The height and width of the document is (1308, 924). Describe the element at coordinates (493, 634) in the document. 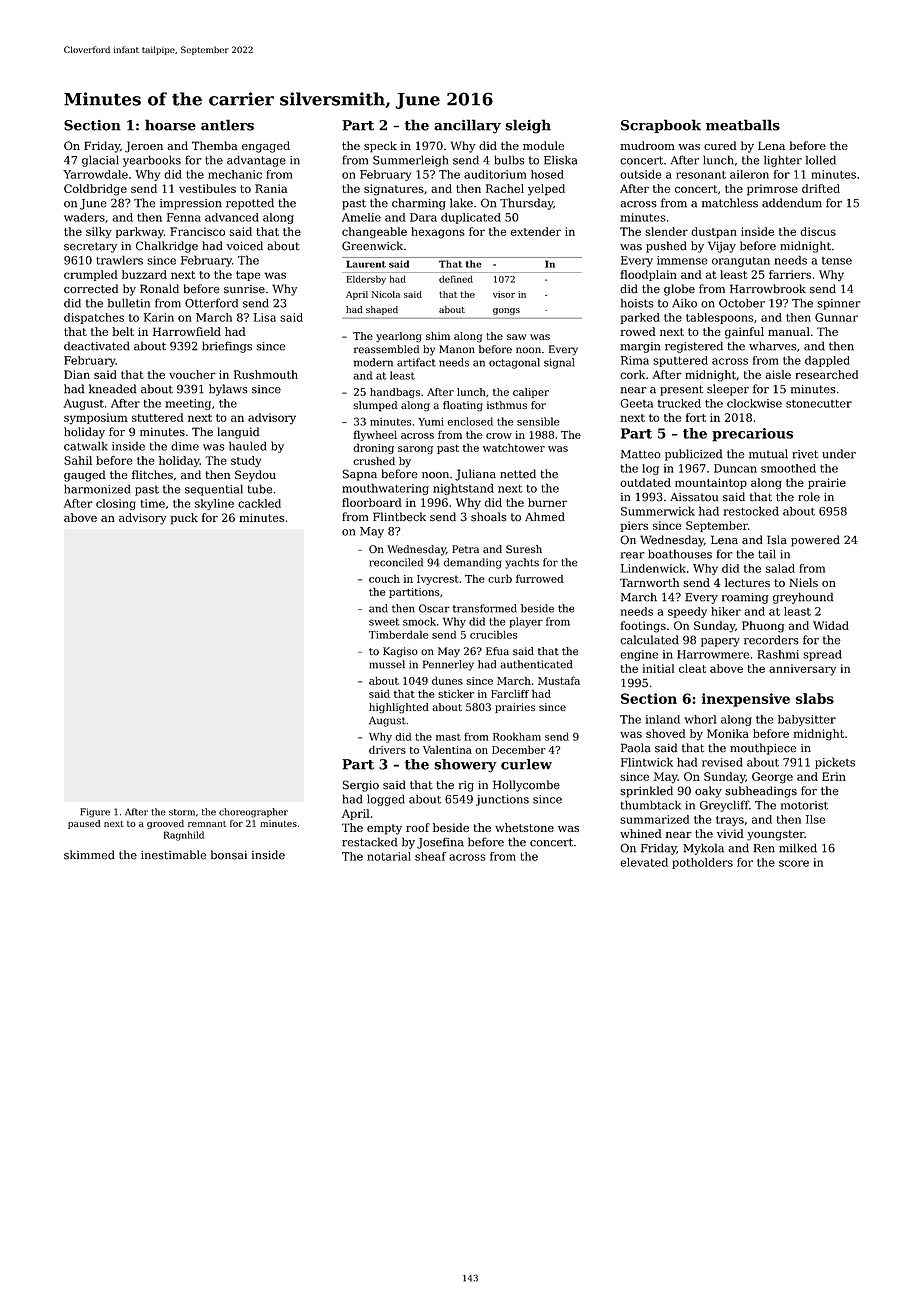

I see `crucibles` at that location.
